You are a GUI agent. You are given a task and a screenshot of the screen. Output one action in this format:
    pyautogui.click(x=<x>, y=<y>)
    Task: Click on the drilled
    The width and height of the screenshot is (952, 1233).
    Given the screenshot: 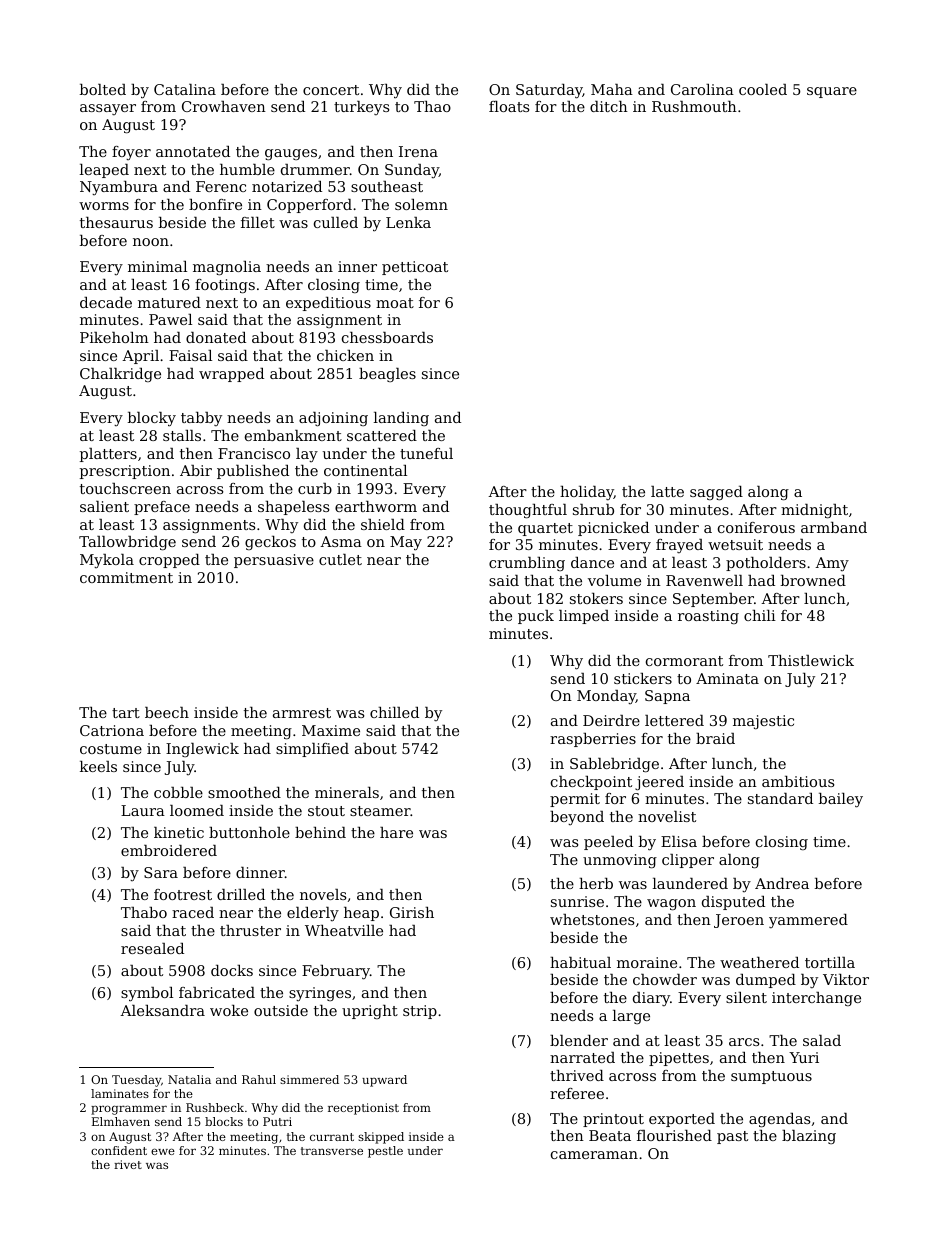 What is the action you would take?
    pyautogui.click(x=241, y=894)
